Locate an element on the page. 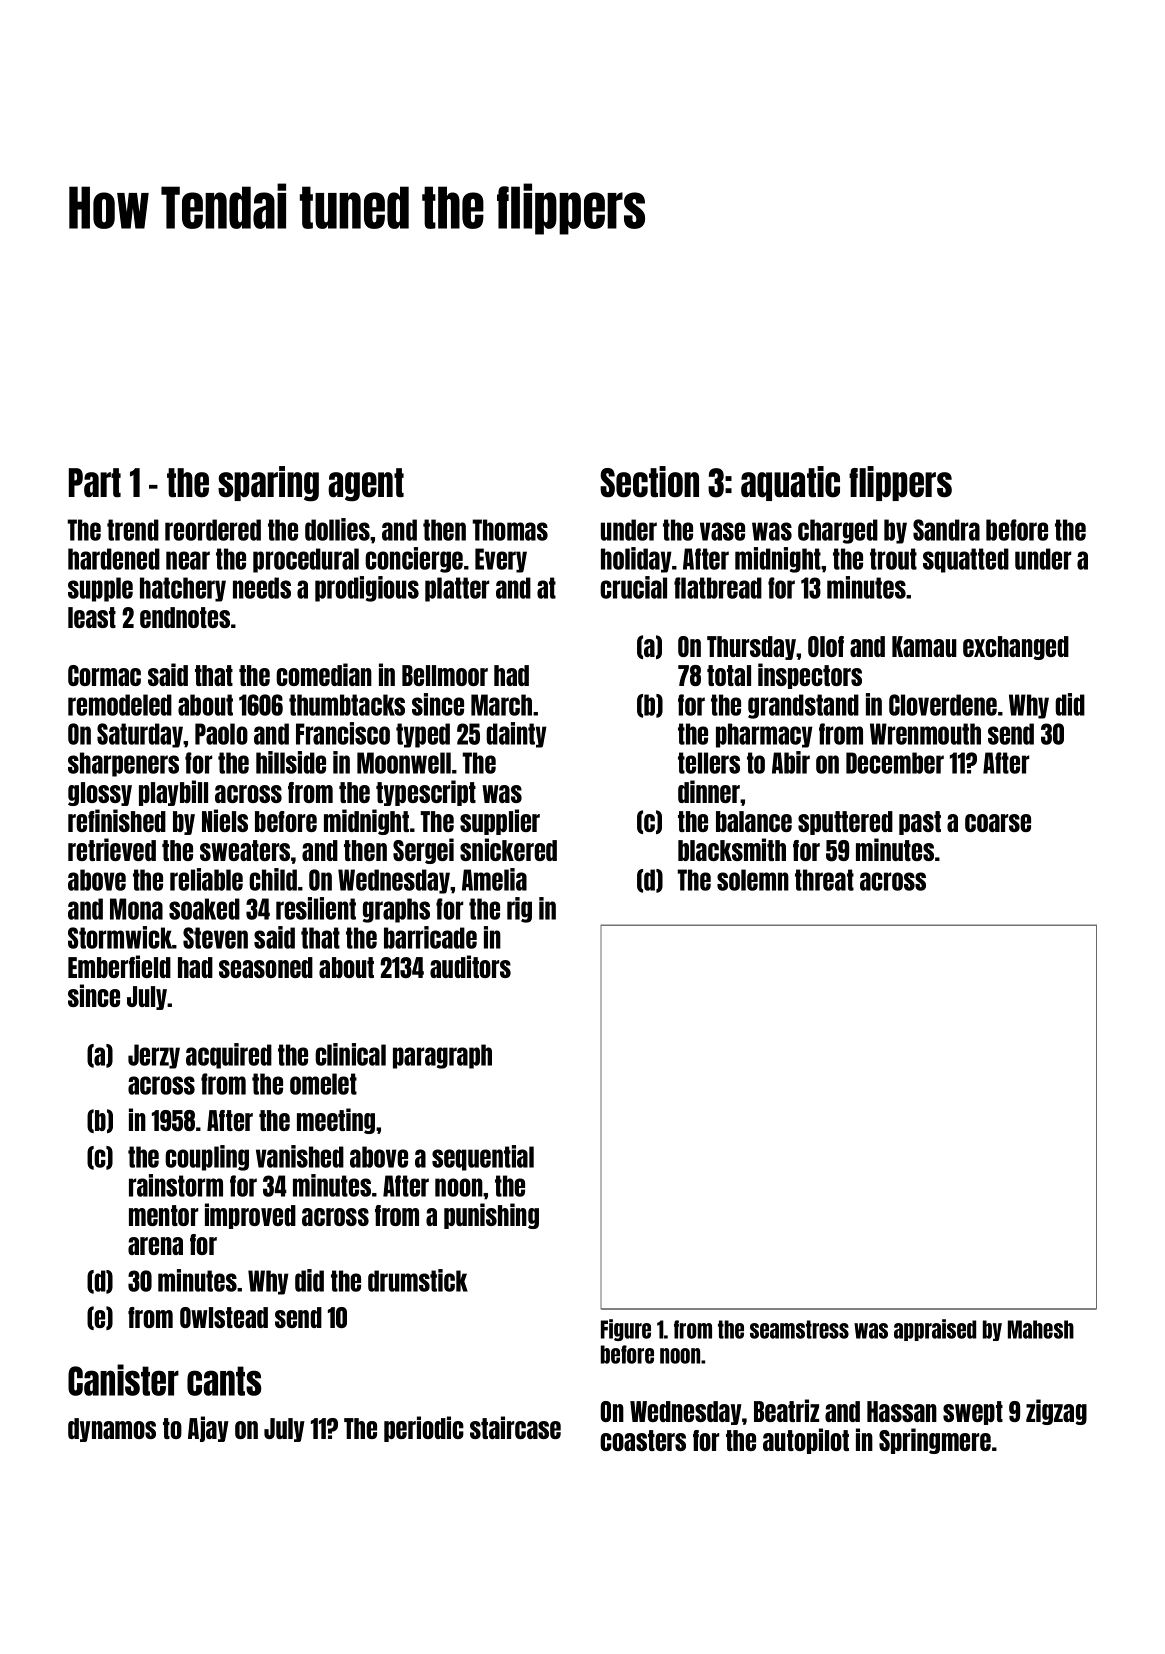 The height and width of the image is (1654, 1165). Mahesh is located at coordinates (1041, 1329).
